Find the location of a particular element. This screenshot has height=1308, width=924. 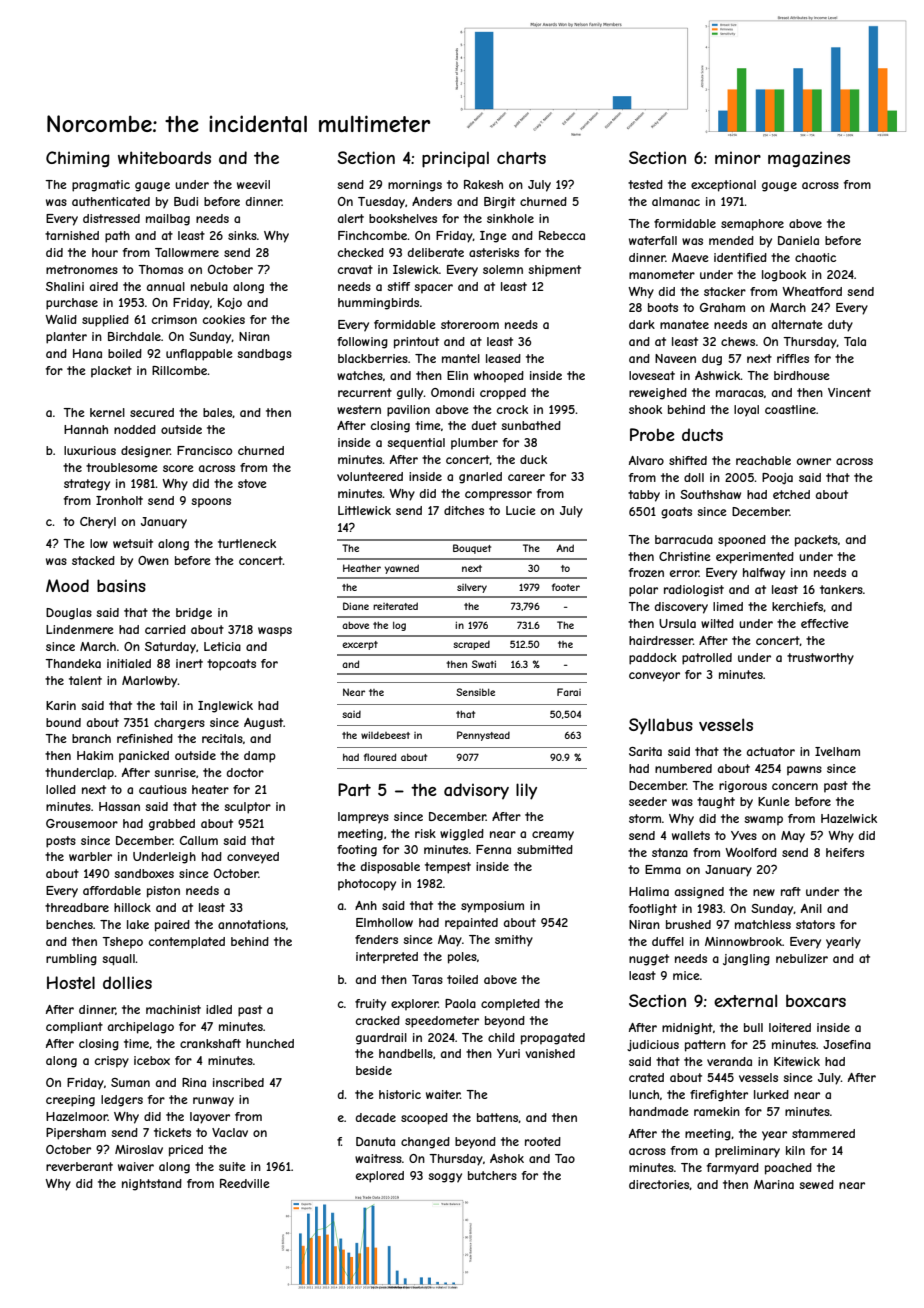

Karin is located at coordinates (61, 705).
